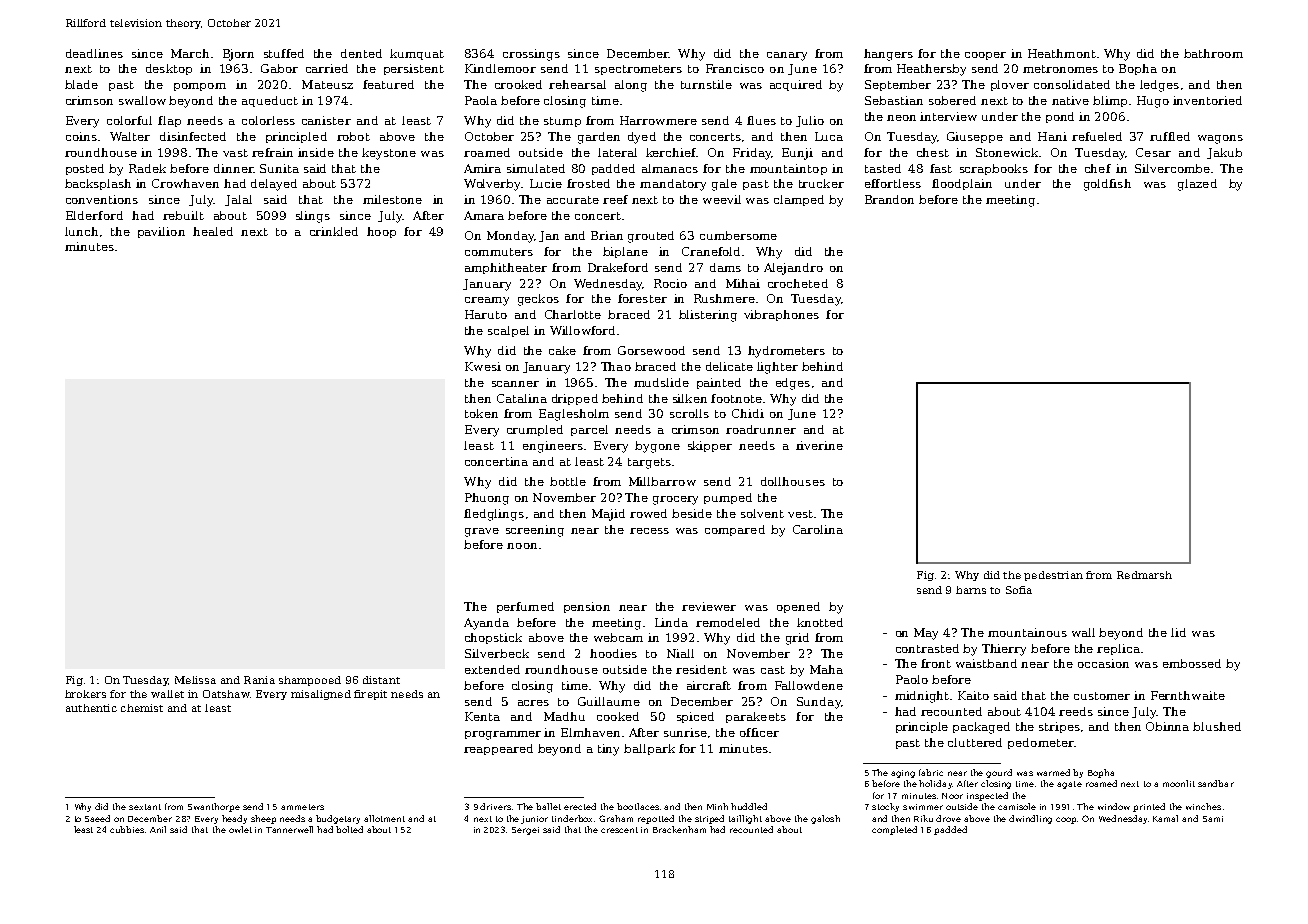 The height and width of the image is (924, 1308). I want to click on deadlines, so click(94, 53).
